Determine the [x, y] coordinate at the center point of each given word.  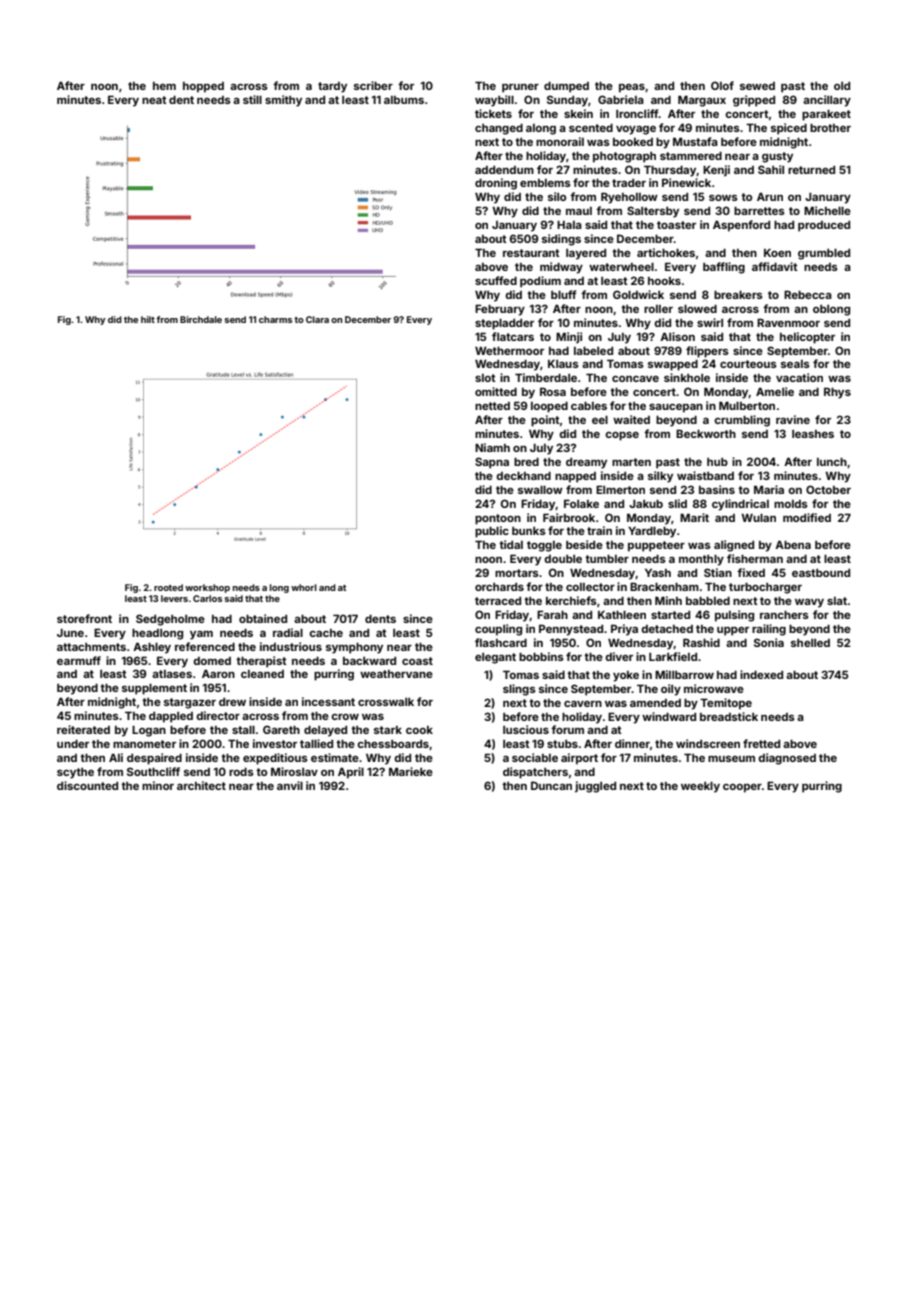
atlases [172, 674]
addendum [504, 170]
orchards [499, 587]
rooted [168, 587]
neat [154, 100]
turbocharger [765, 588]
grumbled [824, 254]
